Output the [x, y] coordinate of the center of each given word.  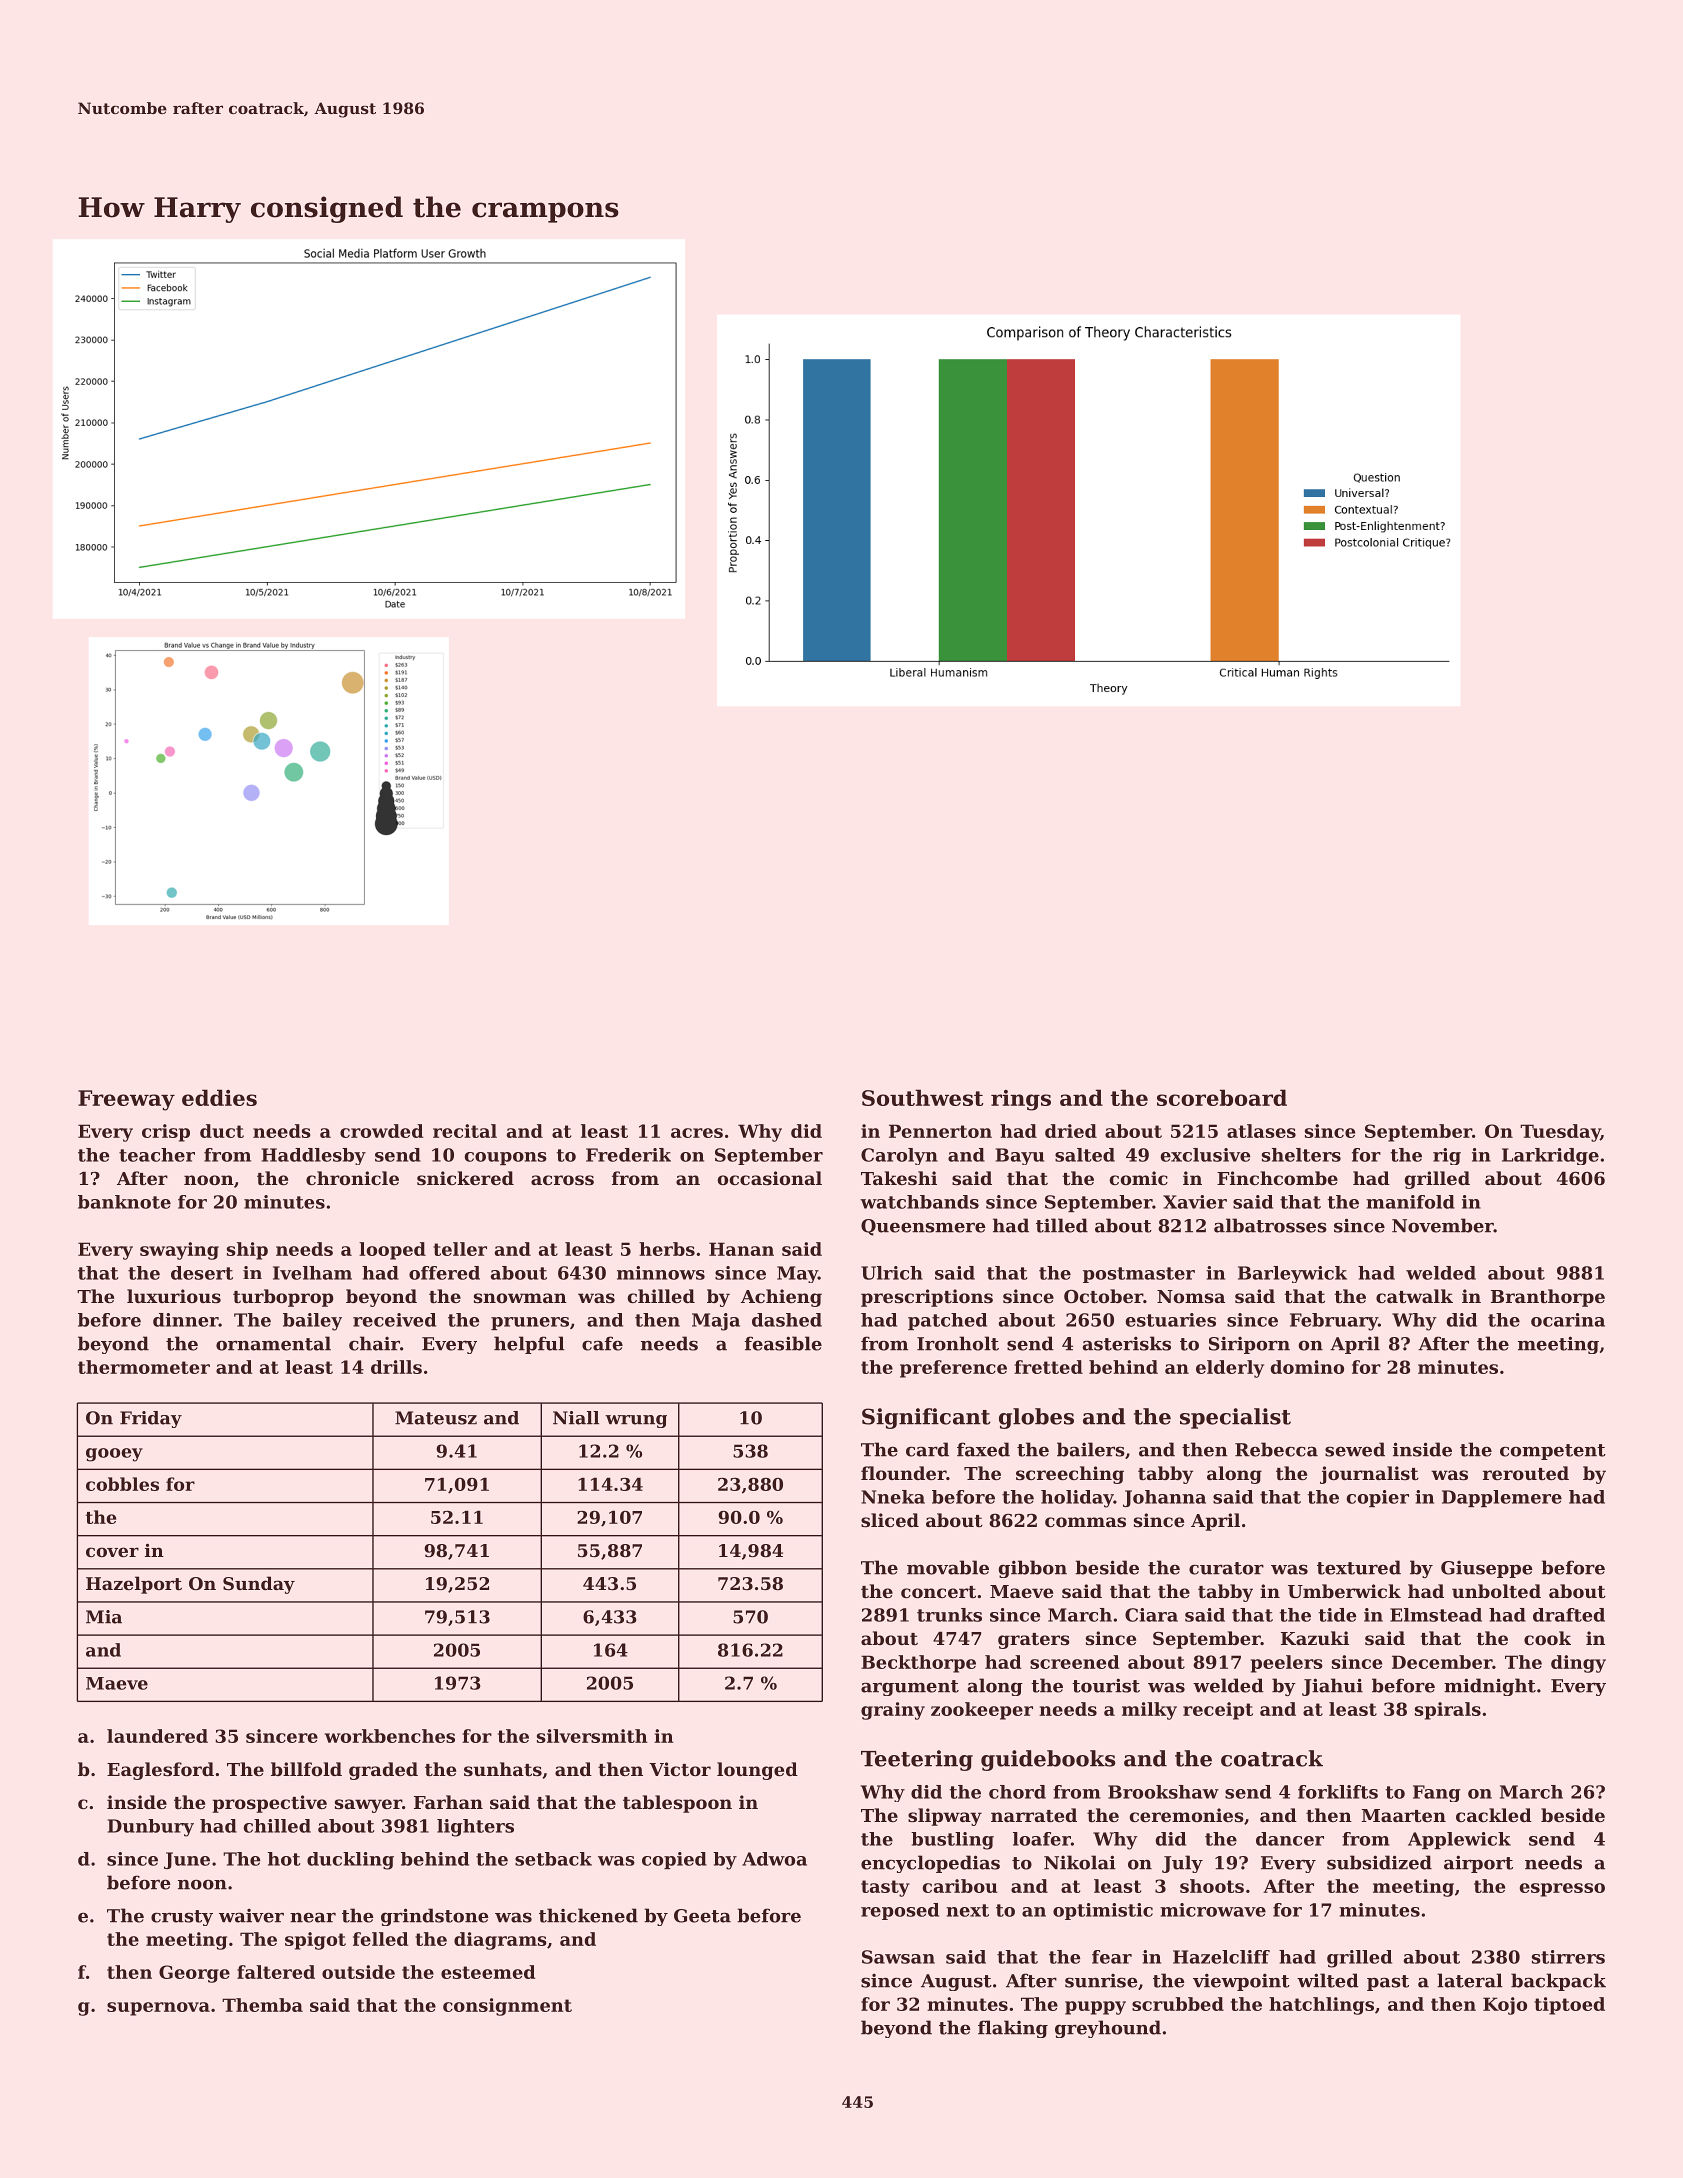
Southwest [923, 1097]
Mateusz [436, 1418]
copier [1378, 1498]
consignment [507, 2007]
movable [948, 1567]
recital [465, 1131]
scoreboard [1222, 1097]
